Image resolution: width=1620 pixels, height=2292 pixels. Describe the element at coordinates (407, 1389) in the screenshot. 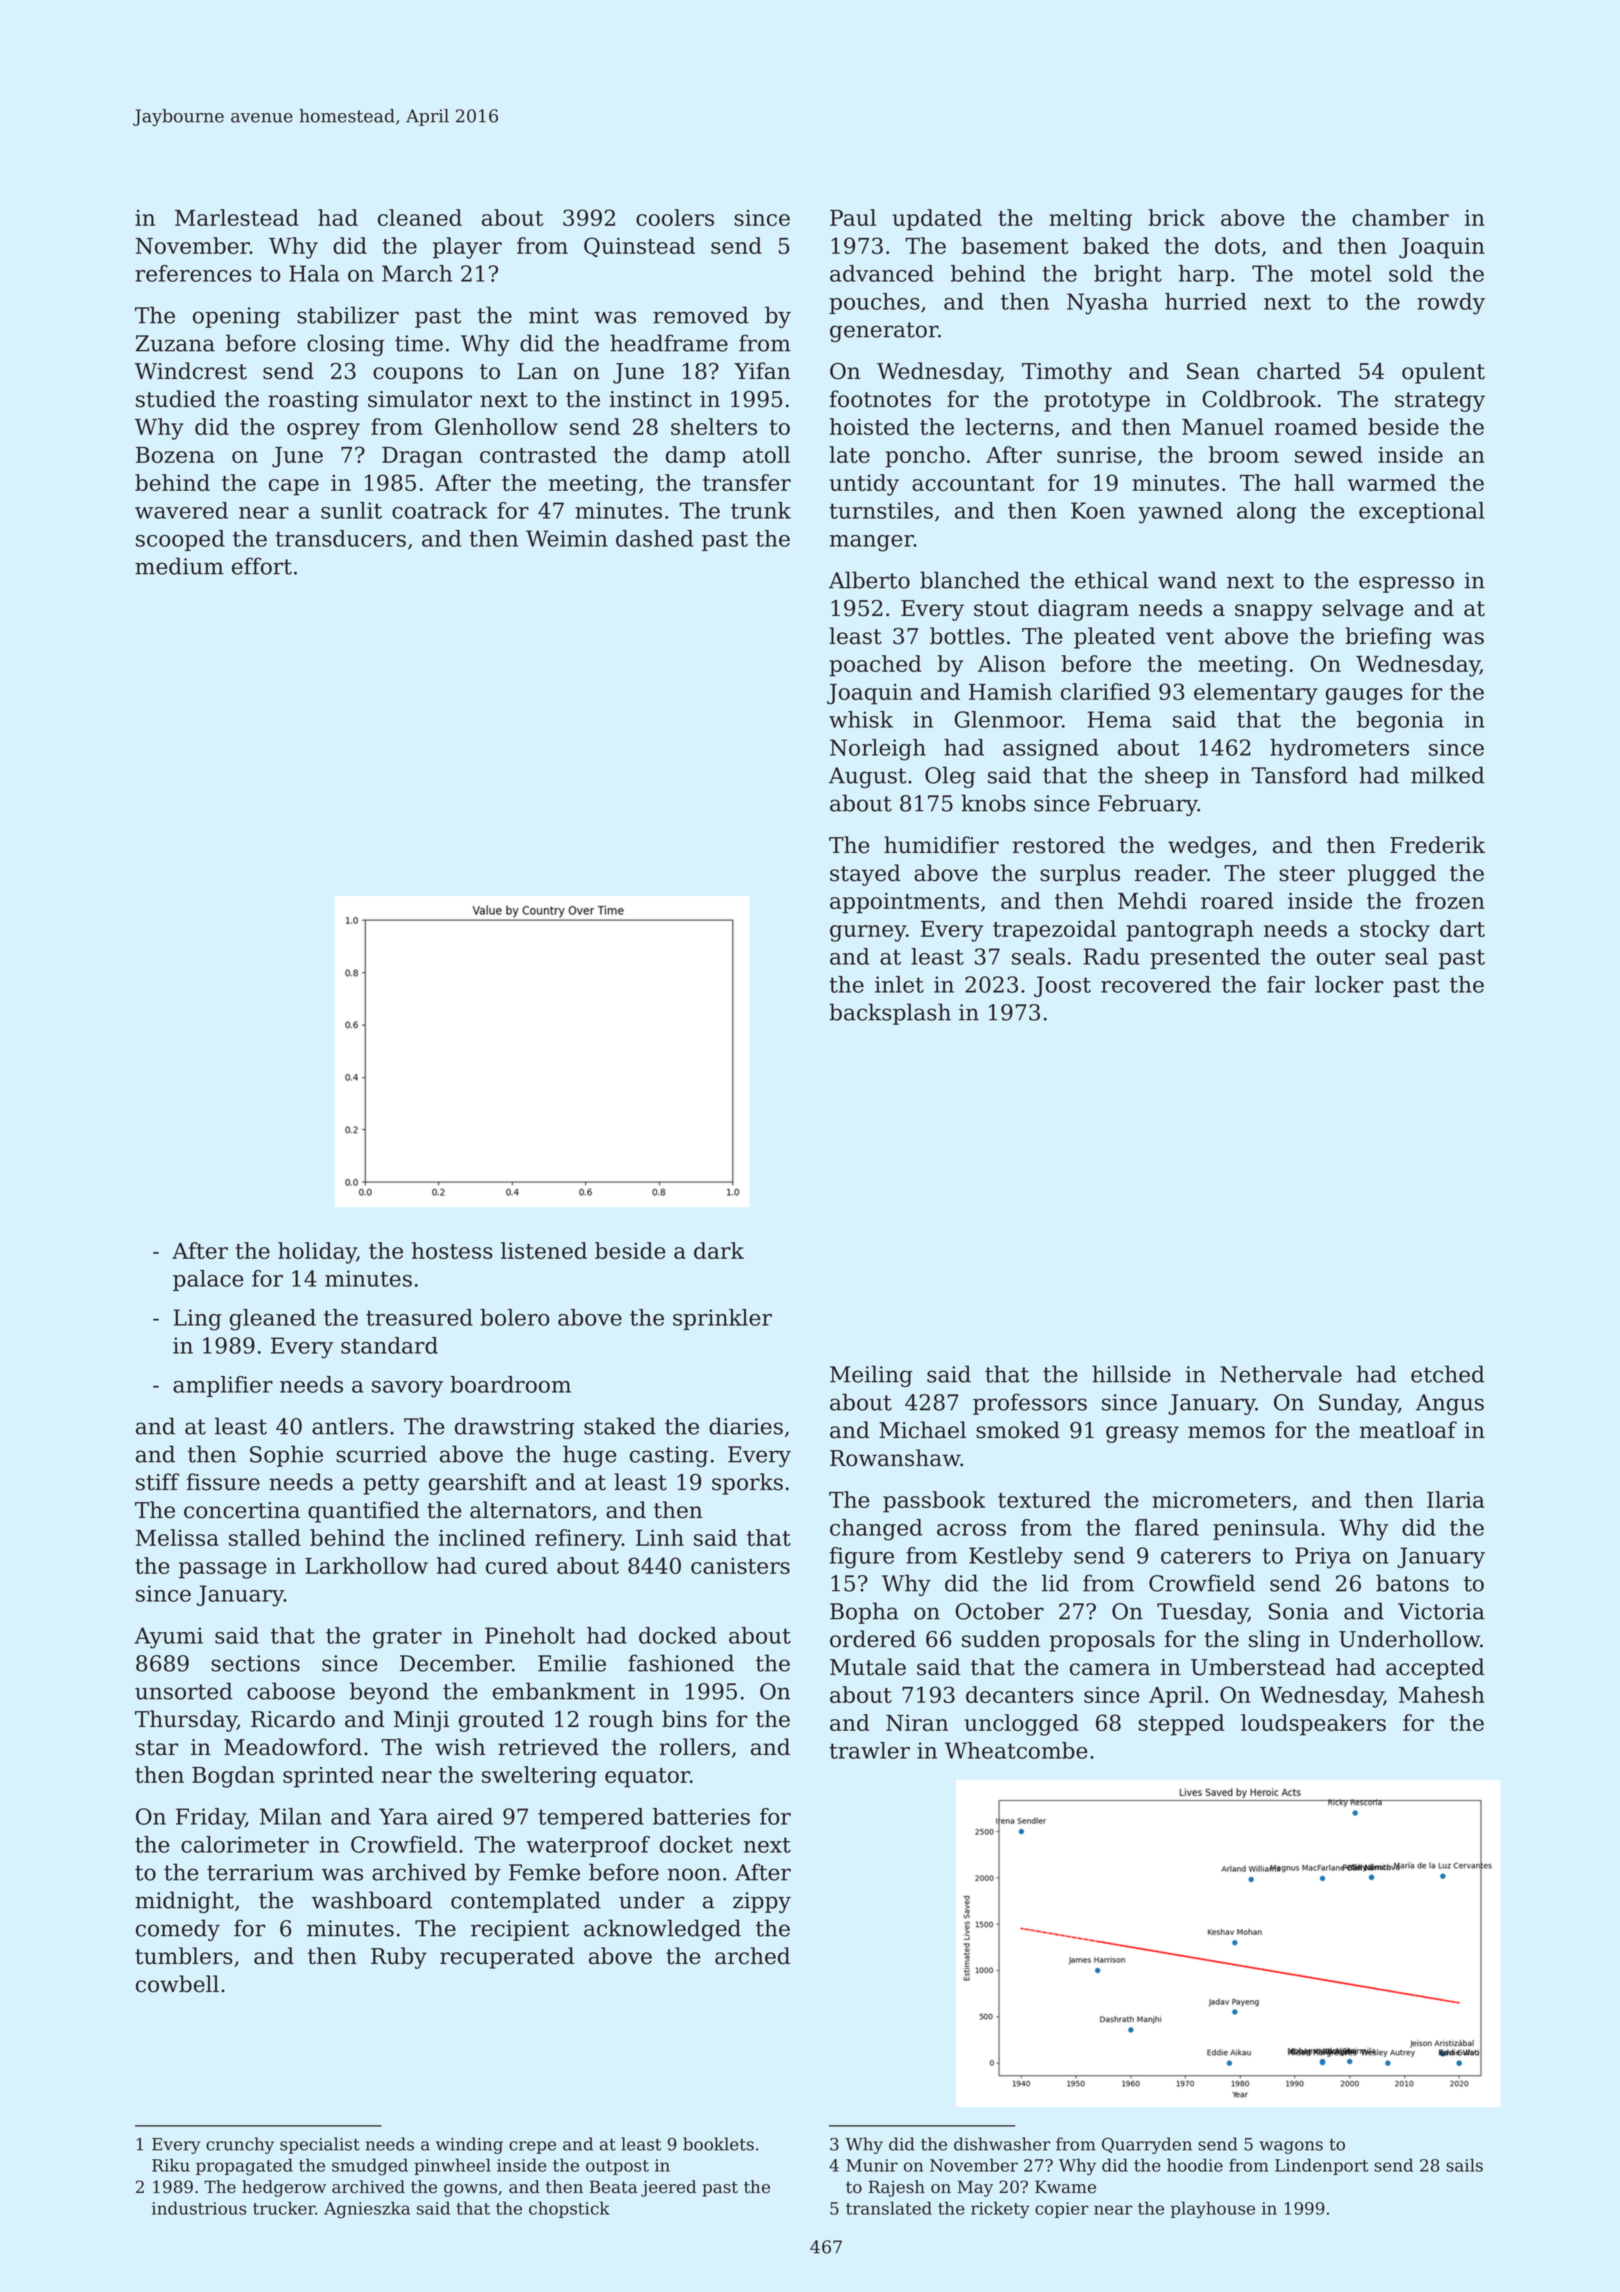

I see `savory` at that location.
